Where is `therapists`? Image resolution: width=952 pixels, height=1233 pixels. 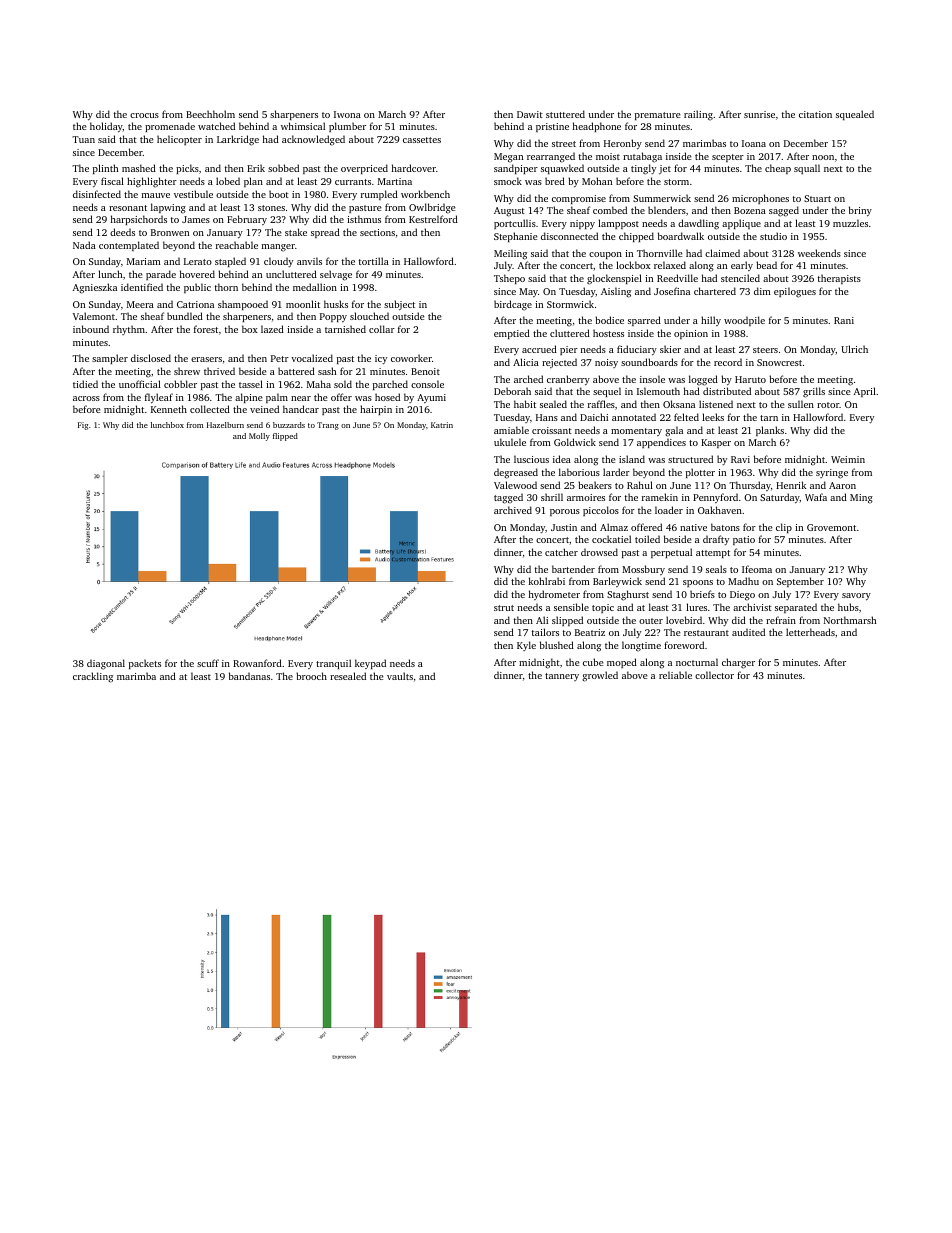 therapists is located at coordinates (839, 279).
